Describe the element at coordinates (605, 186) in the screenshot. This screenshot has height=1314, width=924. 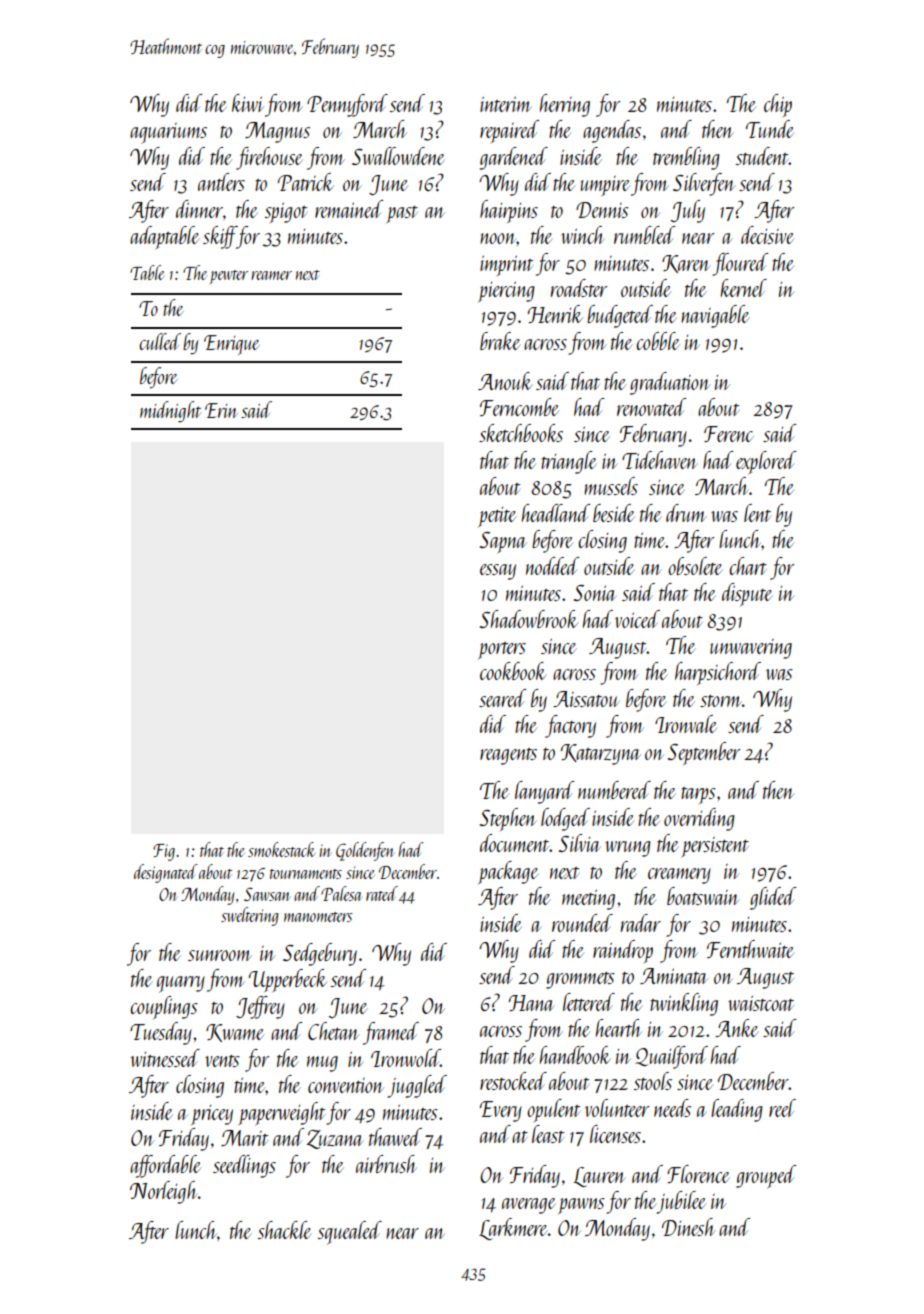
I see `umpire` at that location.
